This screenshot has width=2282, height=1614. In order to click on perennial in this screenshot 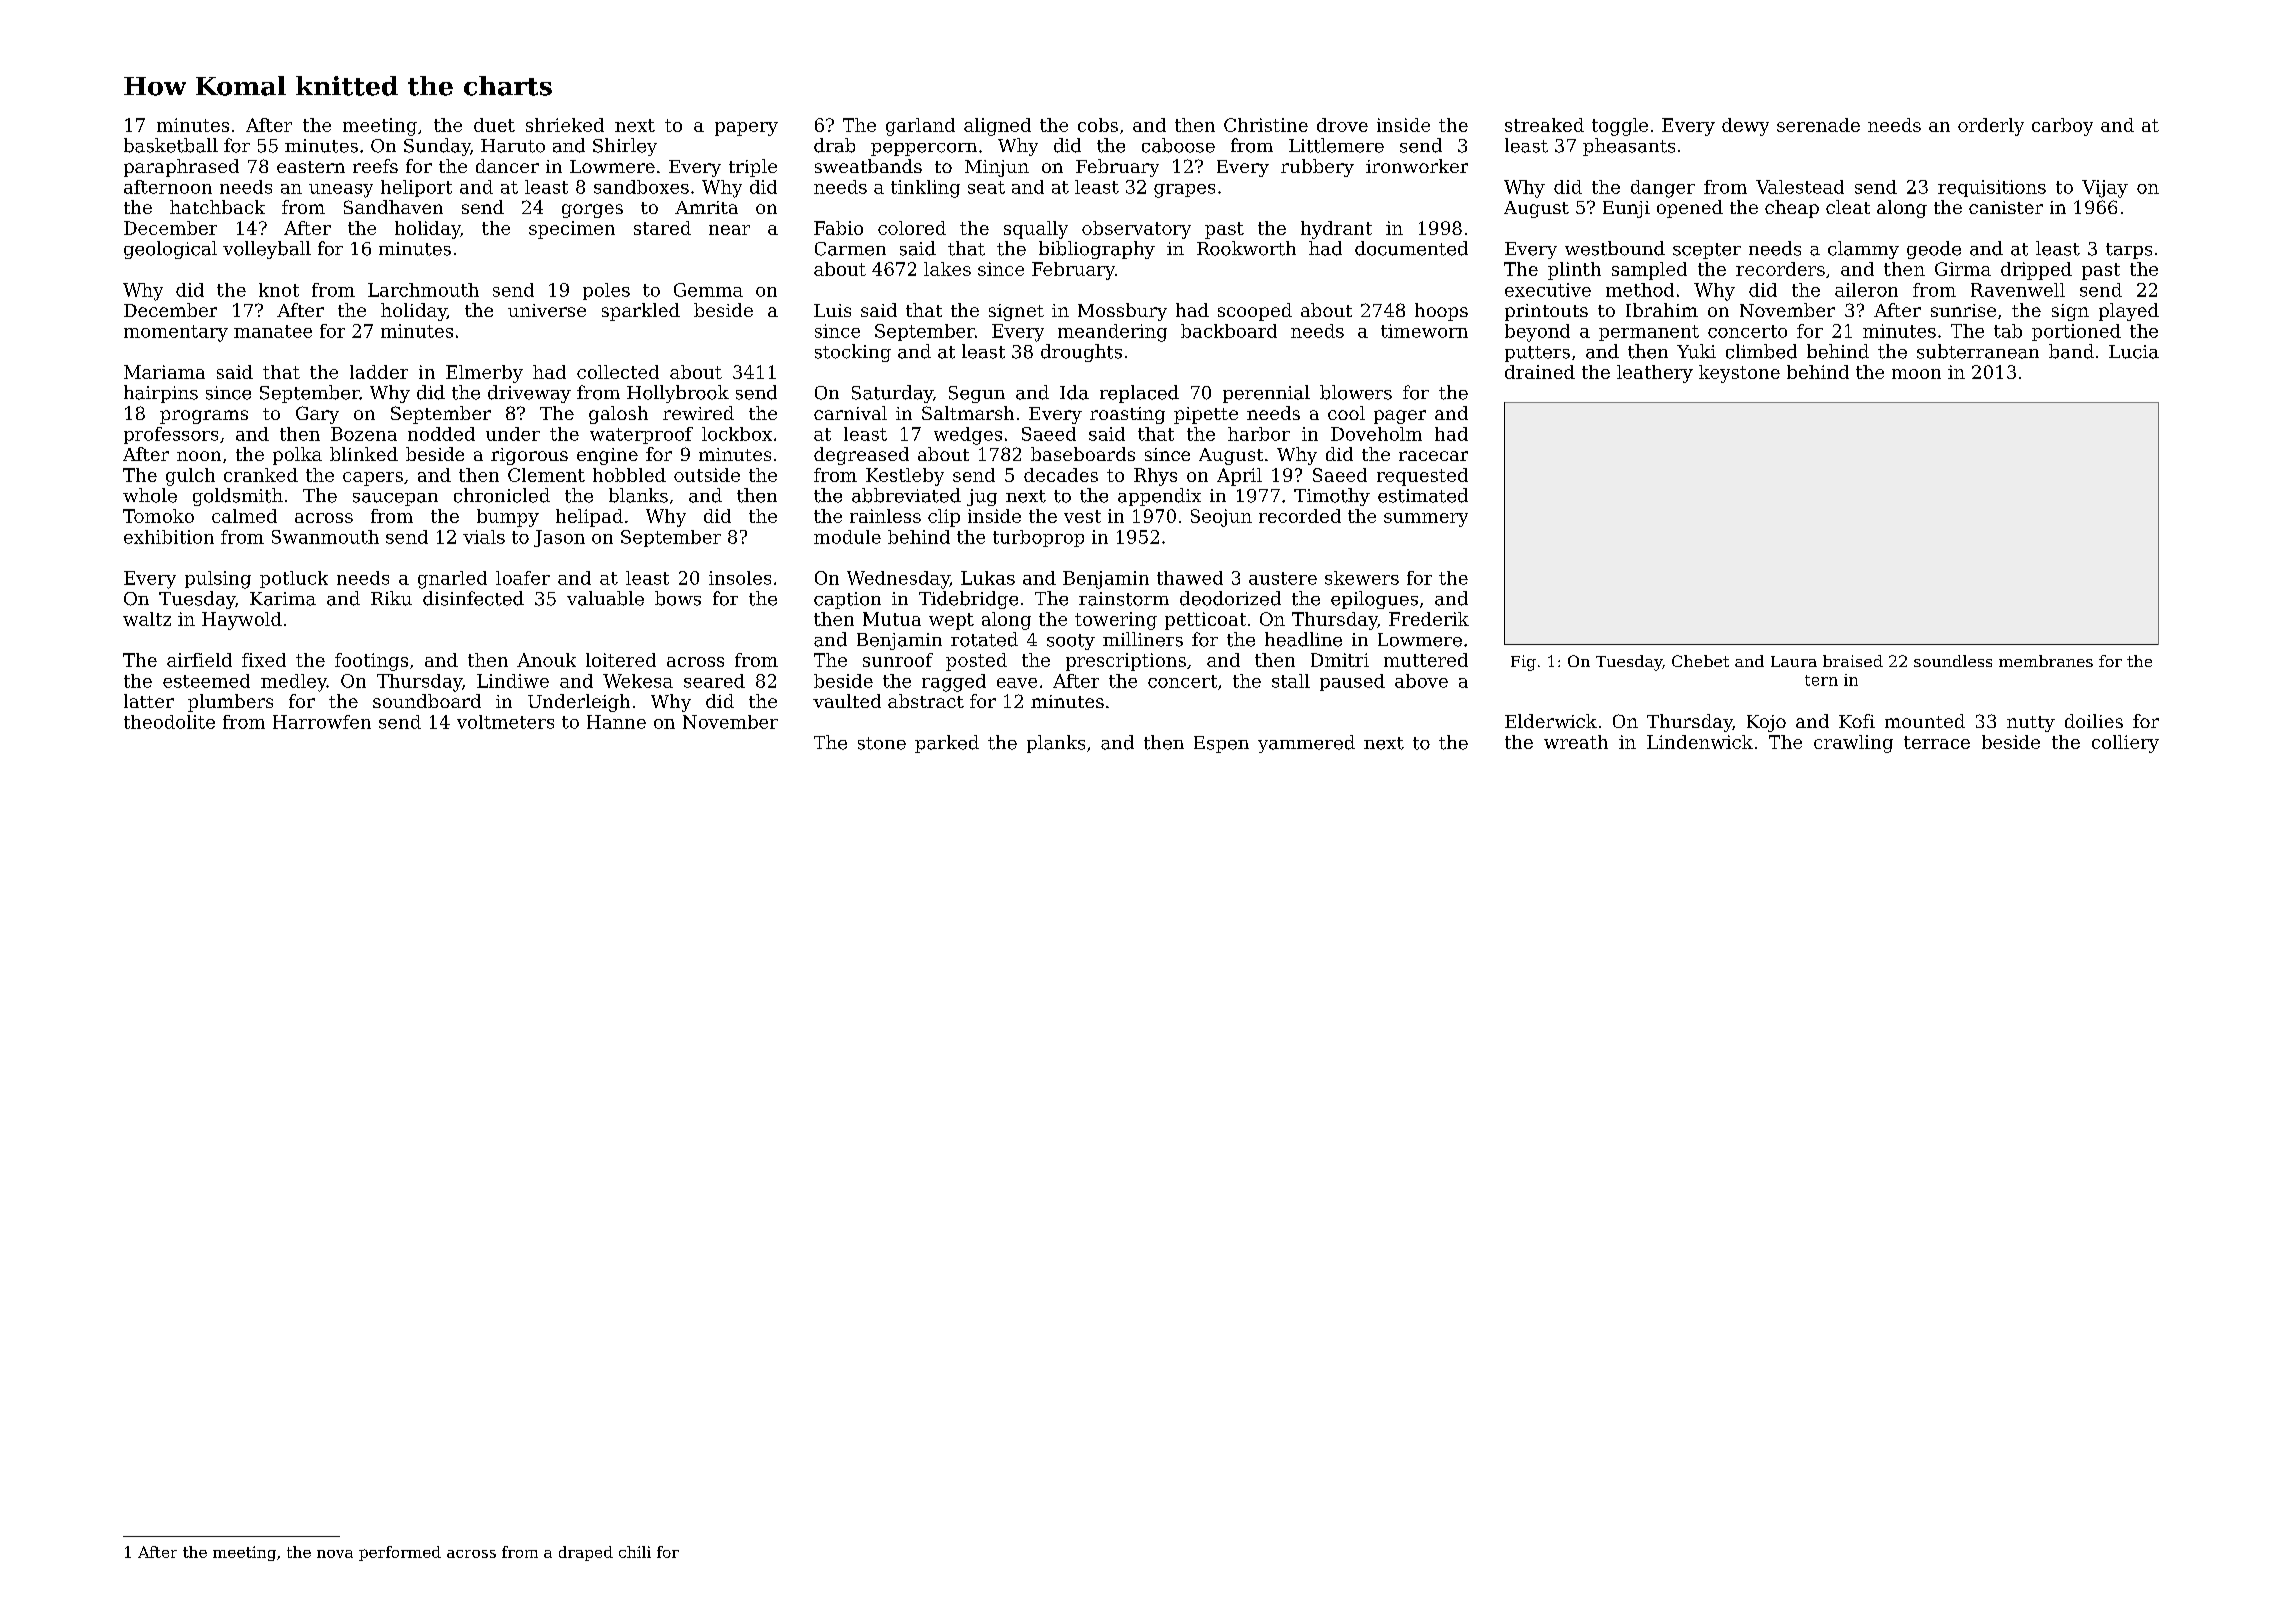, I will do `click(1266, 394)`.
